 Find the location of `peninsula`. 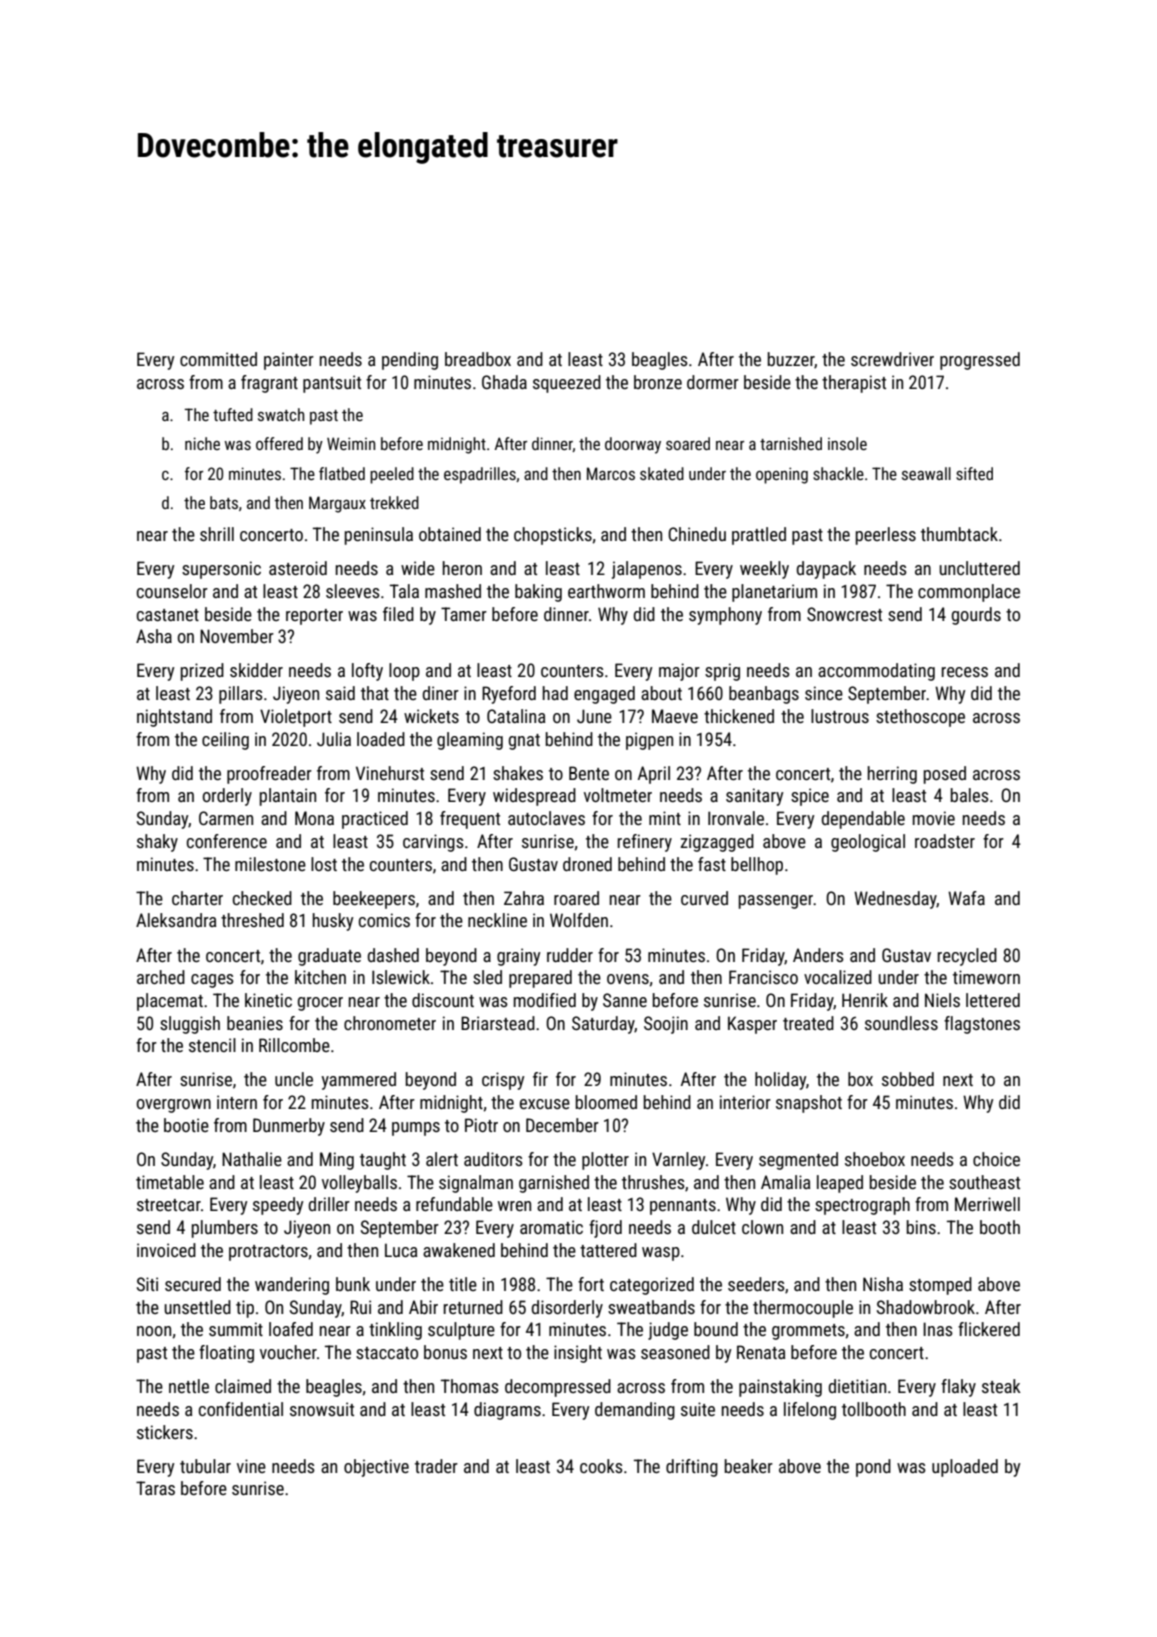

peninsula is located at coordinates (379, 536).
